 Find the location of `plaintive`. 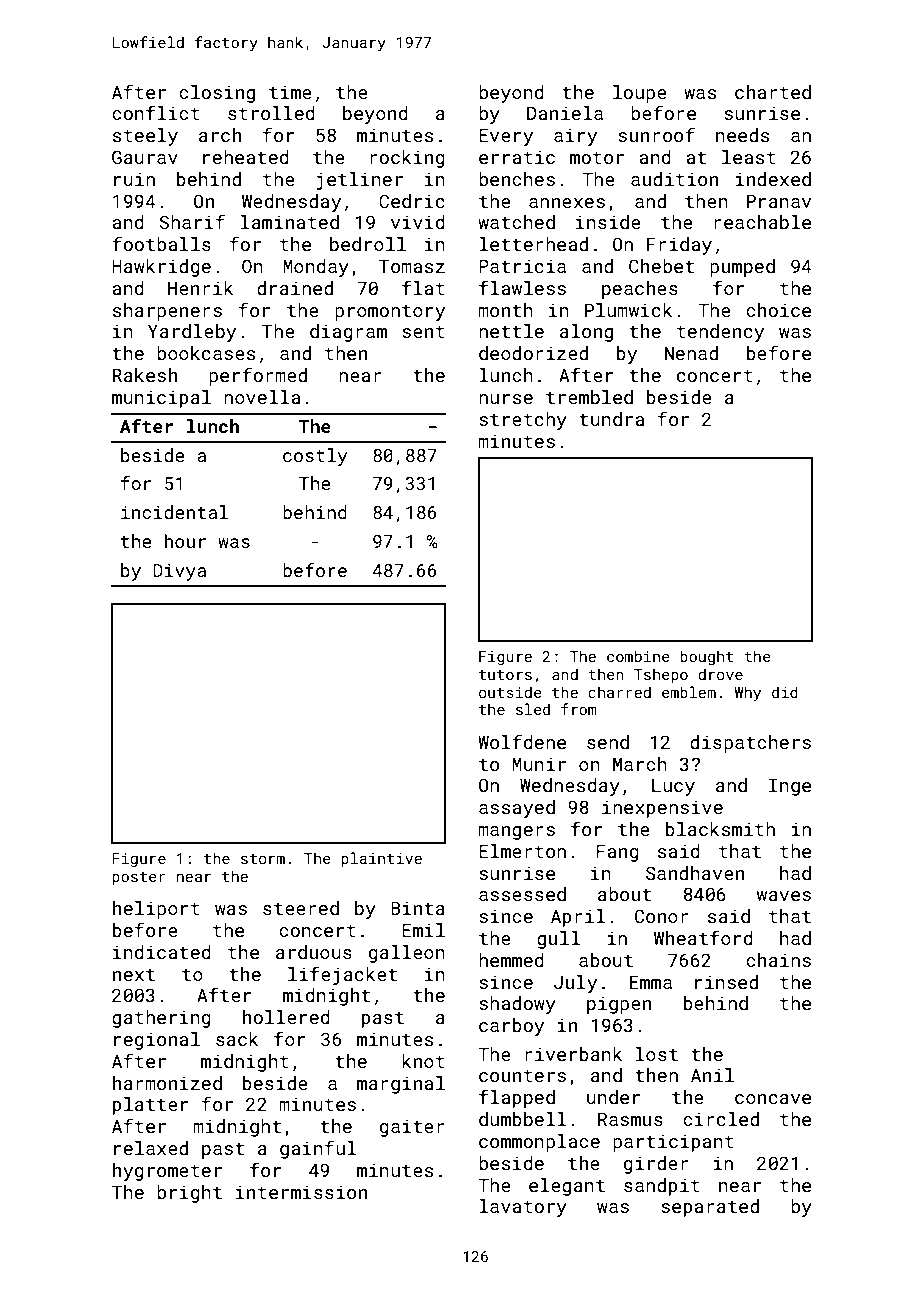

plaintive is located at coordinates (381, 859).
